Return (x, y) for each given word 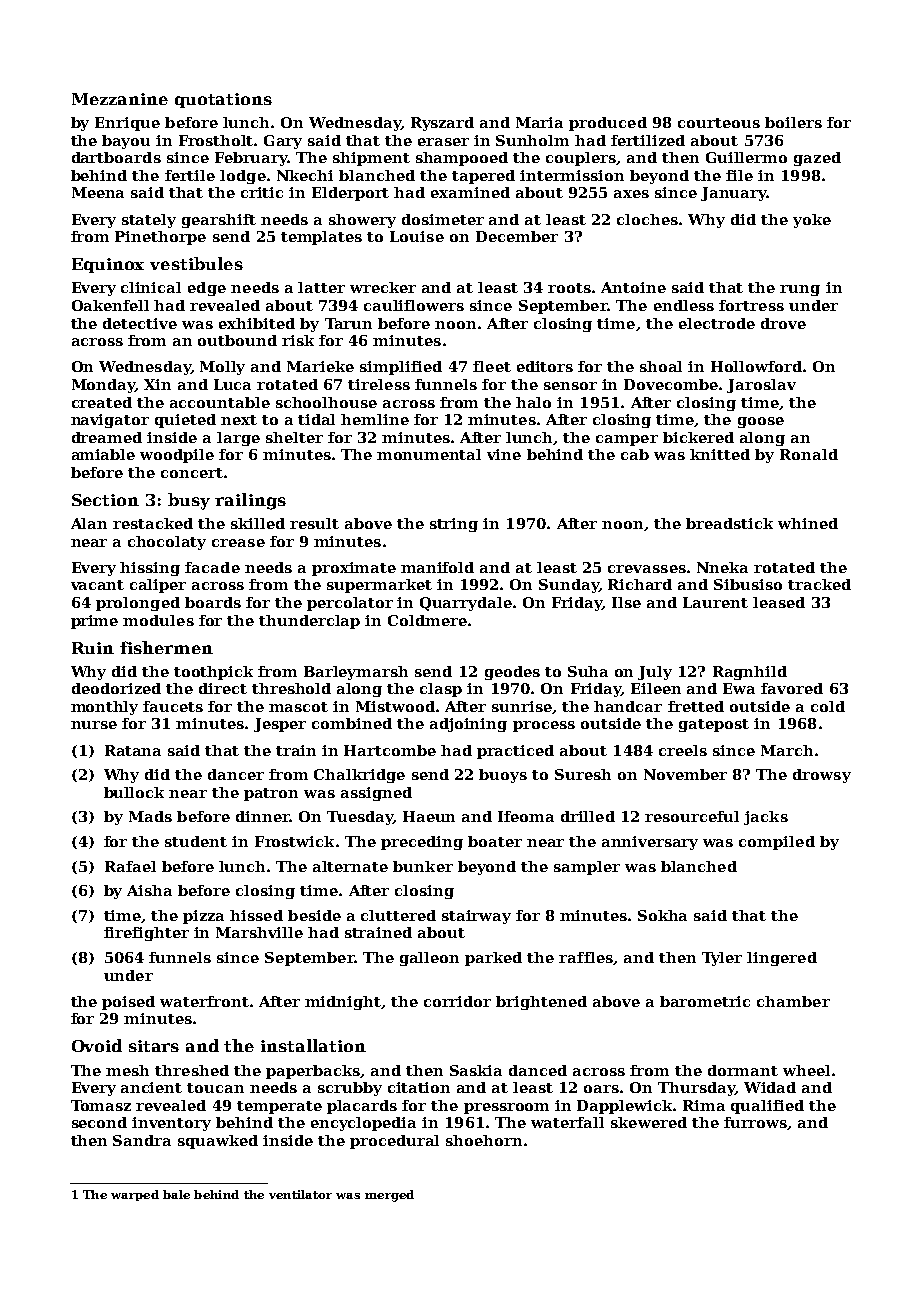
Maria (539, 122)
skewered (649, 1122)
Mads (150, 816)
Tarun (348, 323)
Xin (157, 384)
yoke (812, 221)
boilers (793, 122)
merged (389, 1196)
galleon (429, 959)
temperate (279, 1107)
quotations (223, 100)
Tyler (722, 959)
